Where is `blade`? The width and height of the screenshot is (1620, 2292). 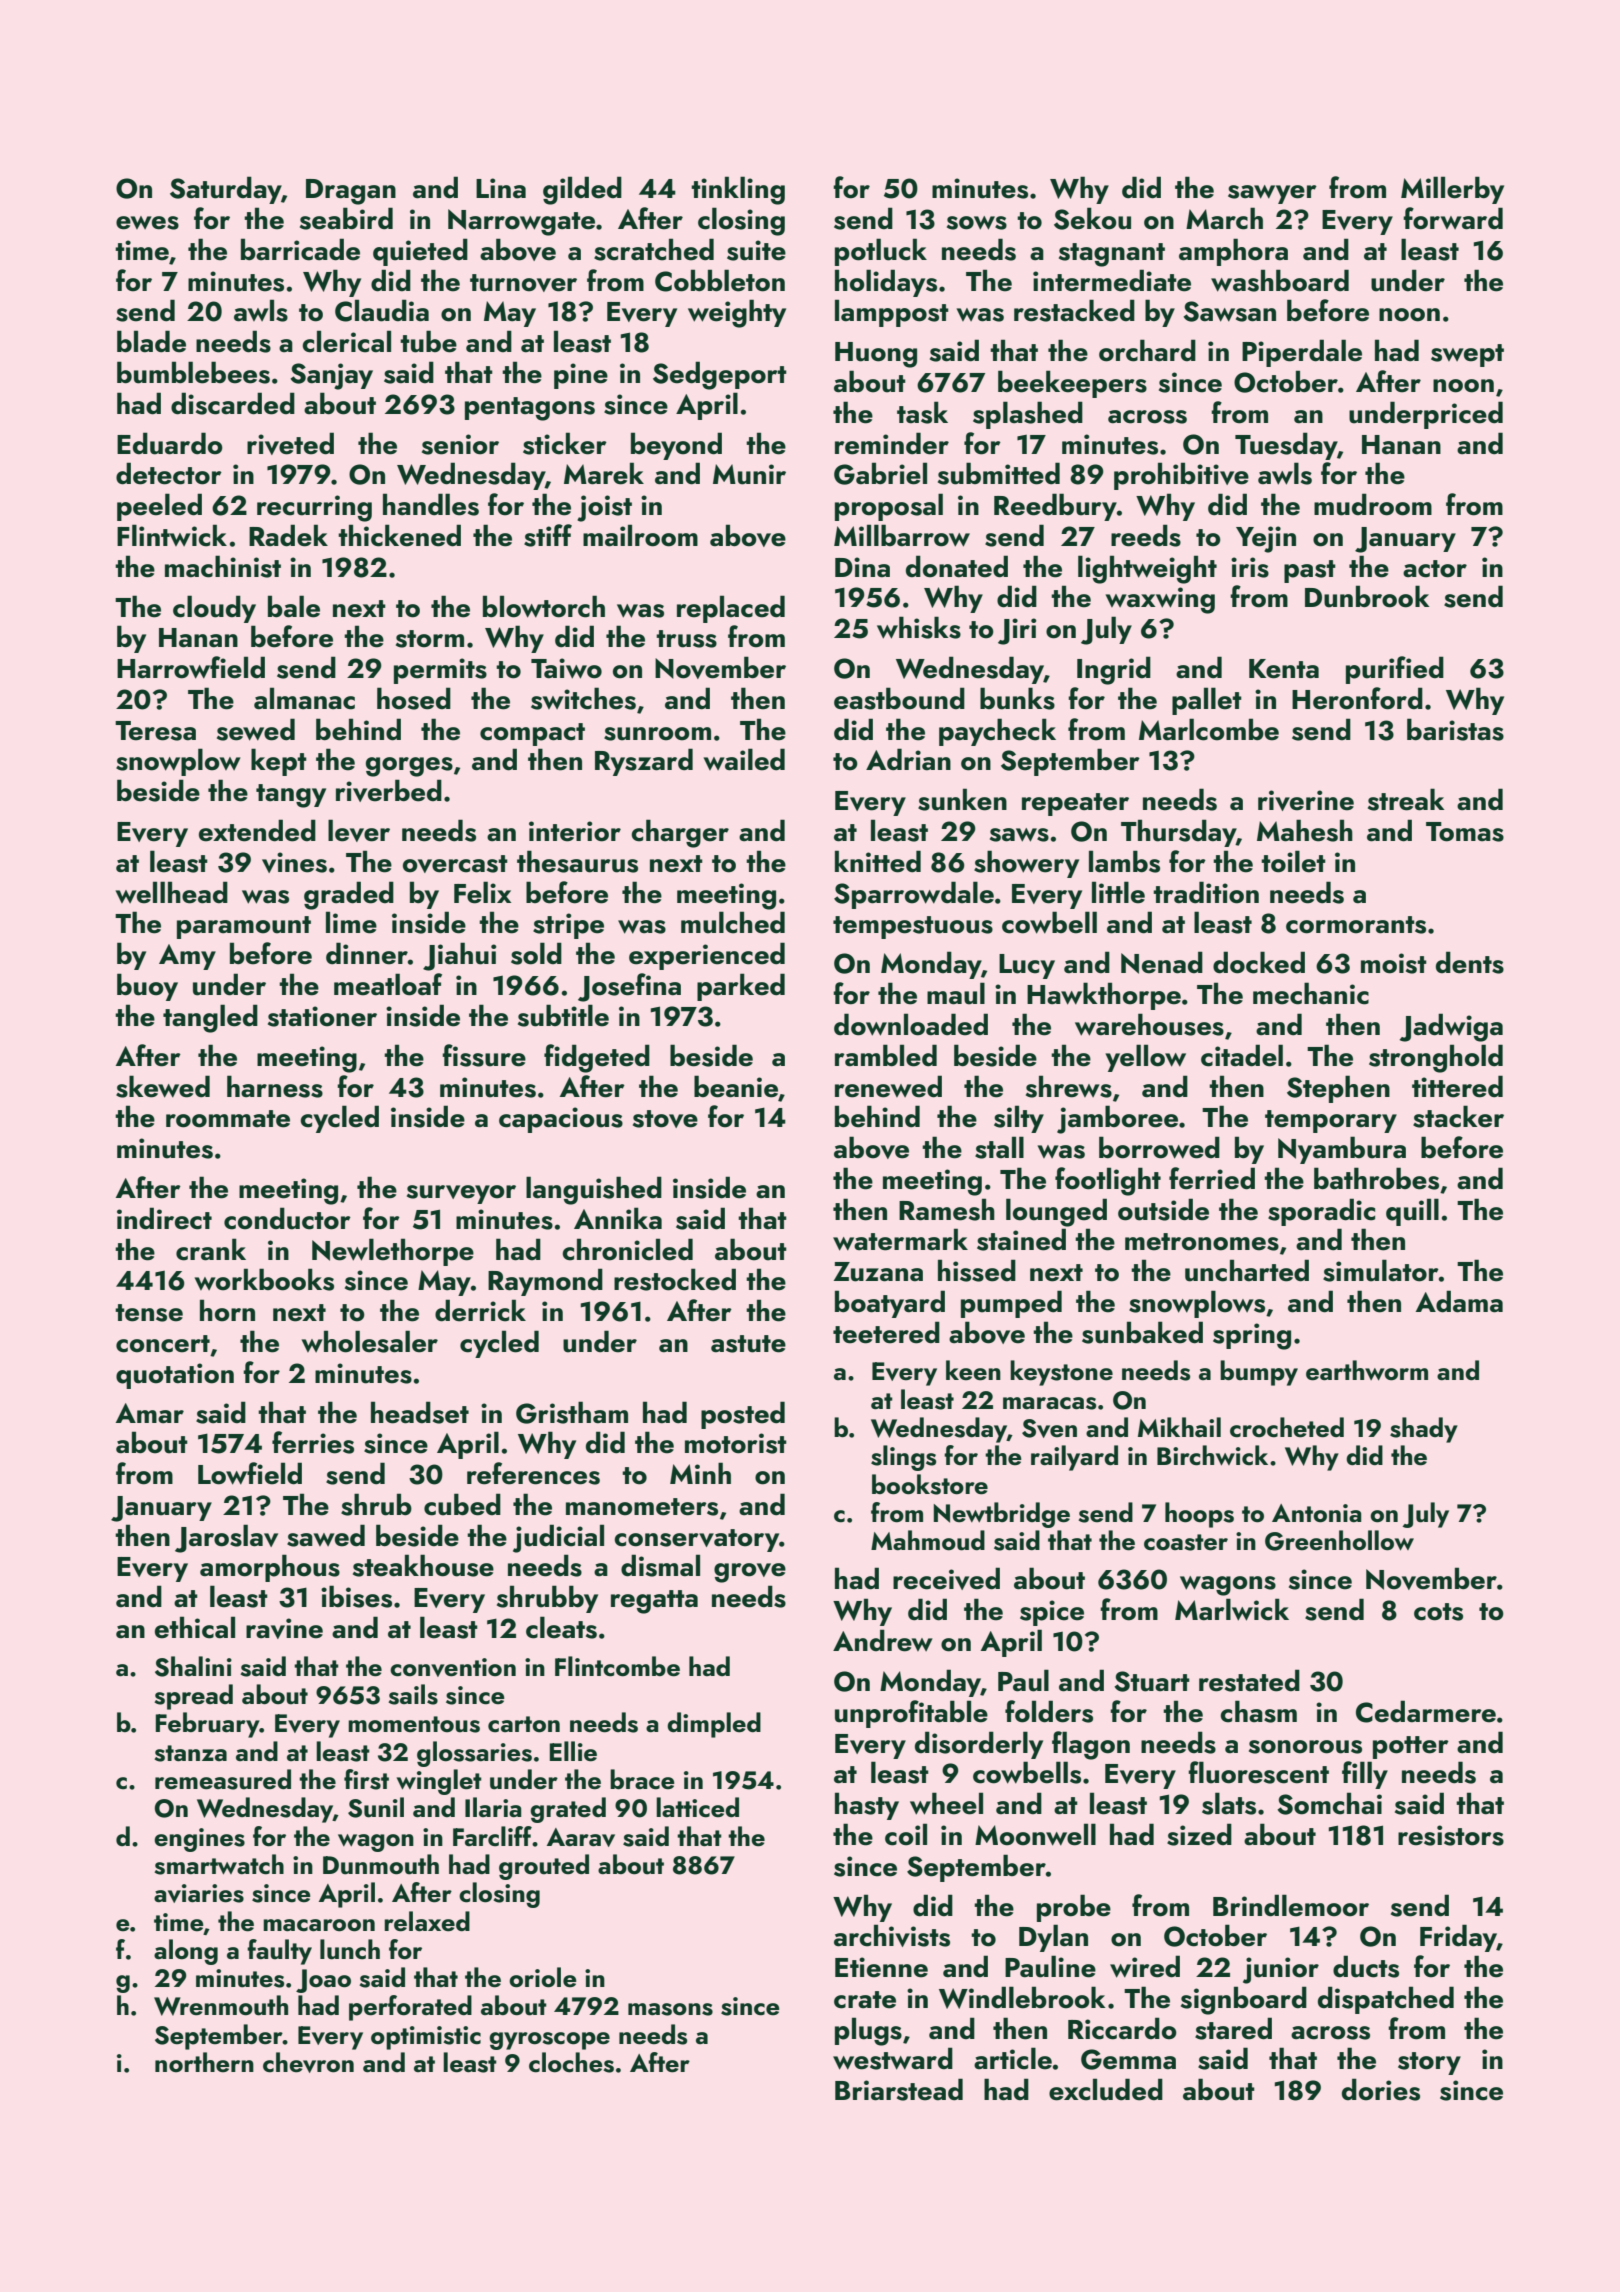
blade is located at coordinates (151, 341).
